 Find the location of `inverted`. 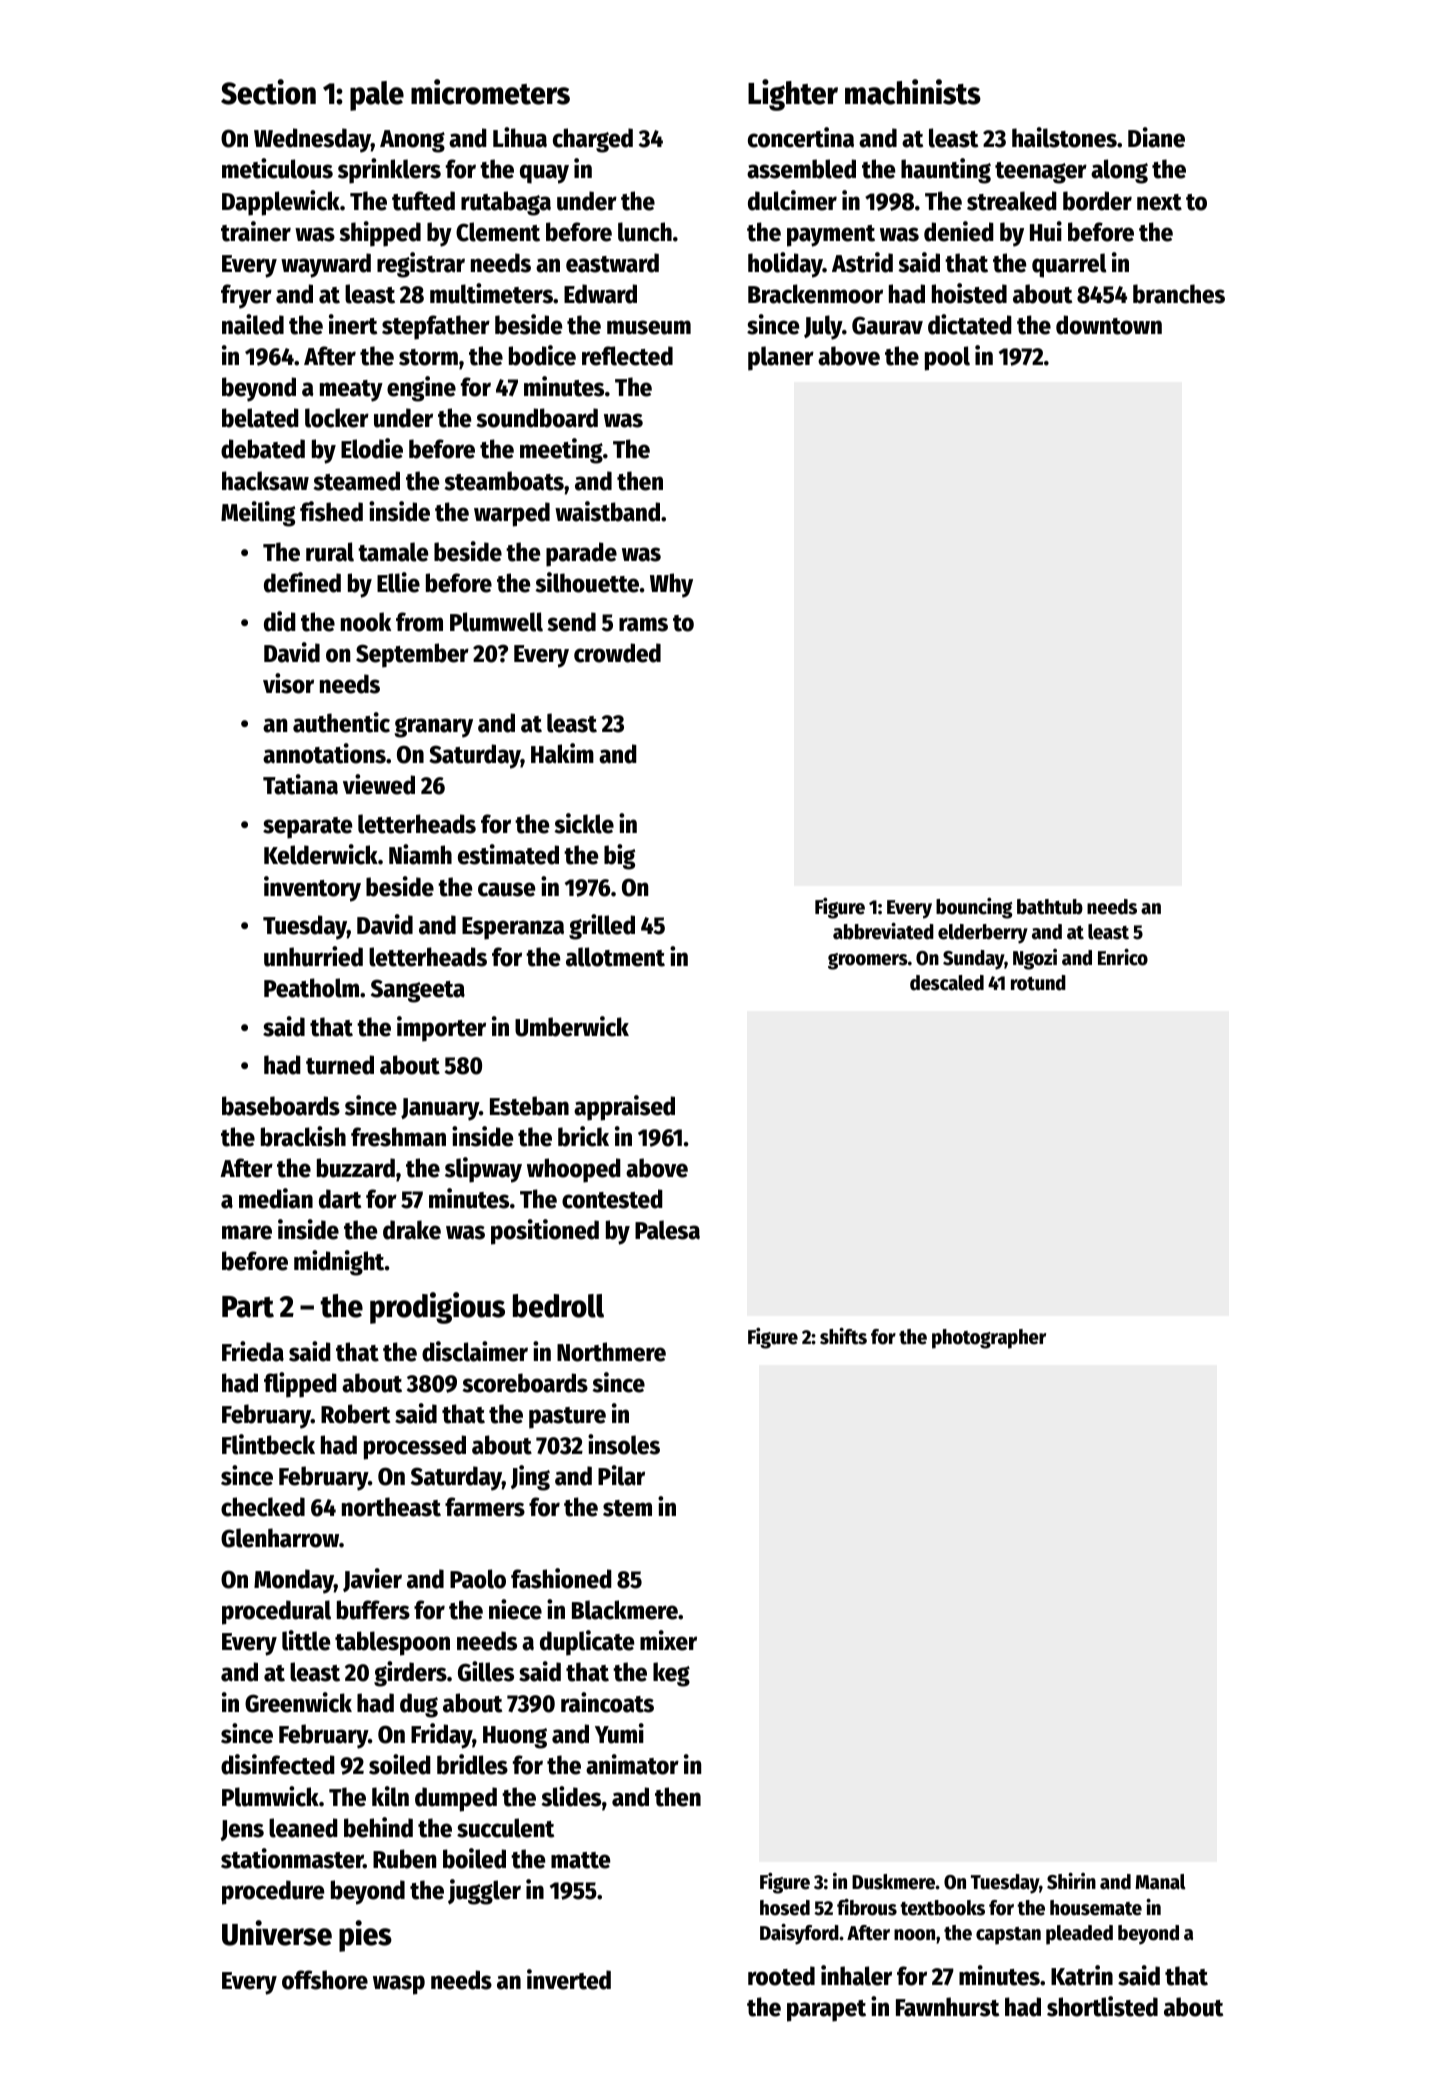

inverted is located at coordinates (569, 1979).
